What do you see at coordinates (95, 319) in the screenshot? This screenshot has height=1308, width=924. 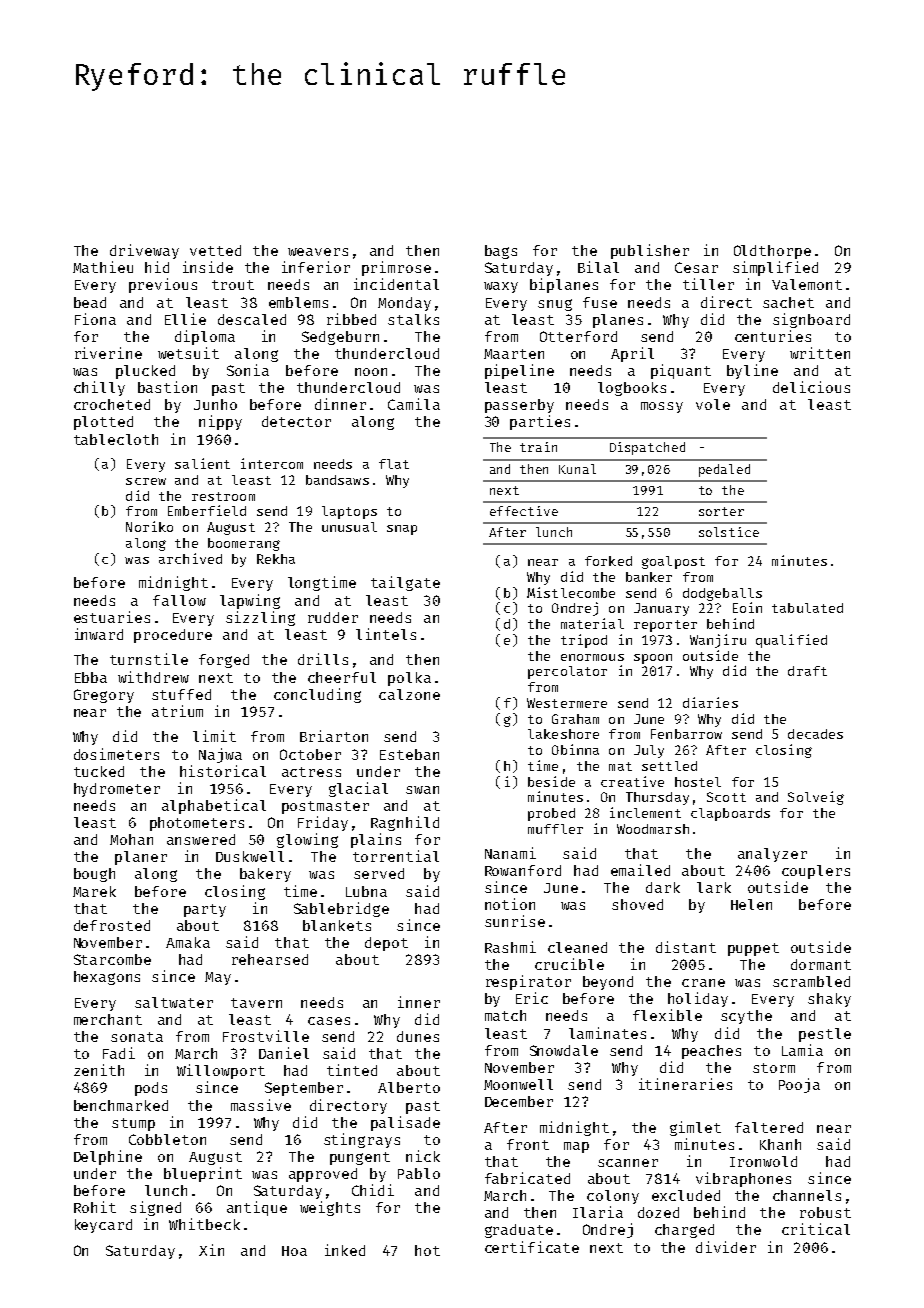 I see `Fiona` at bounding box center [95, 319].
